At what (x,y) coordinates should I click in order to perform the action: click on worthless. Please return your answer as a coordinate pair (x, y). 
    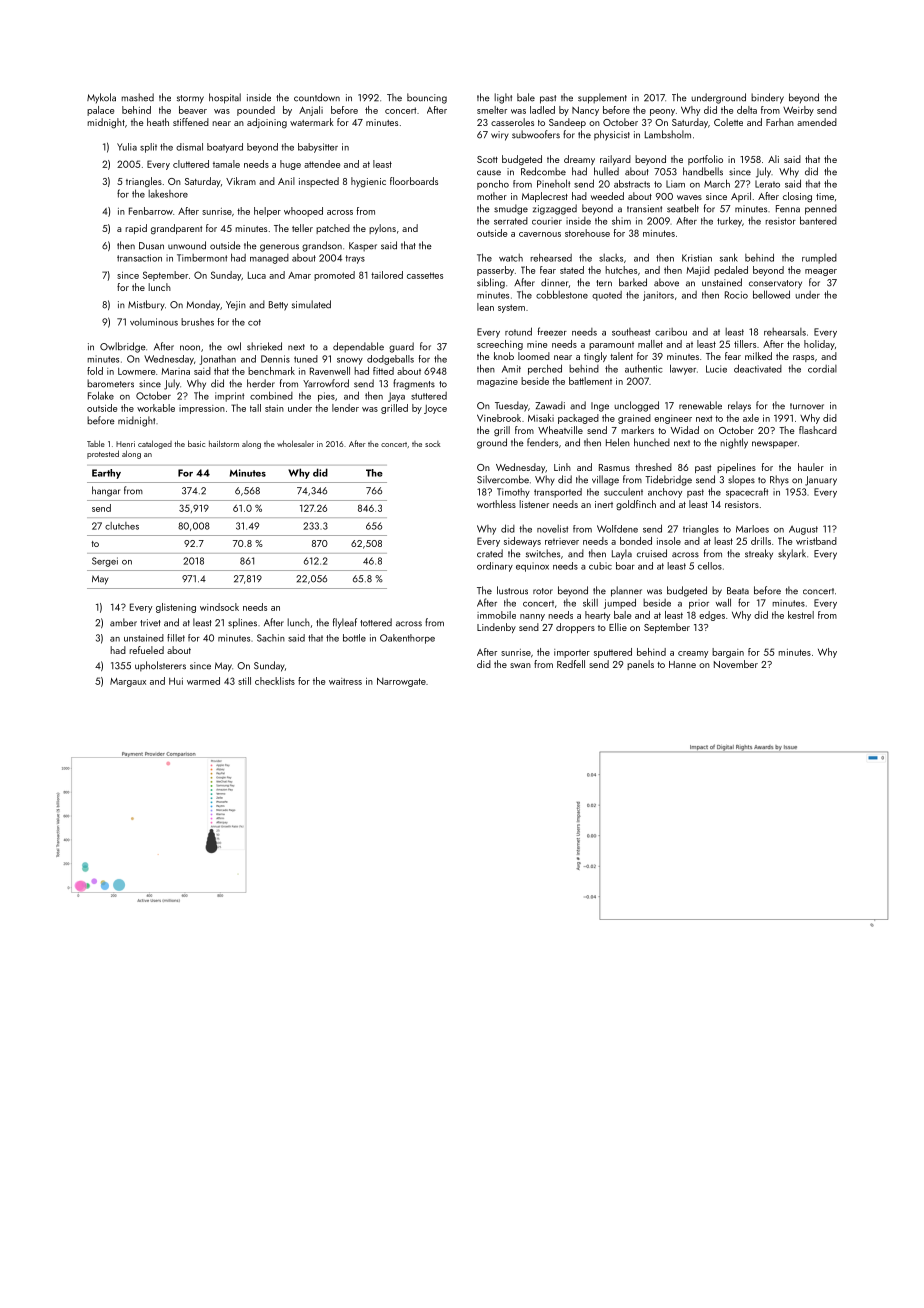
    Looking at the image, I should click on (496, 504).
